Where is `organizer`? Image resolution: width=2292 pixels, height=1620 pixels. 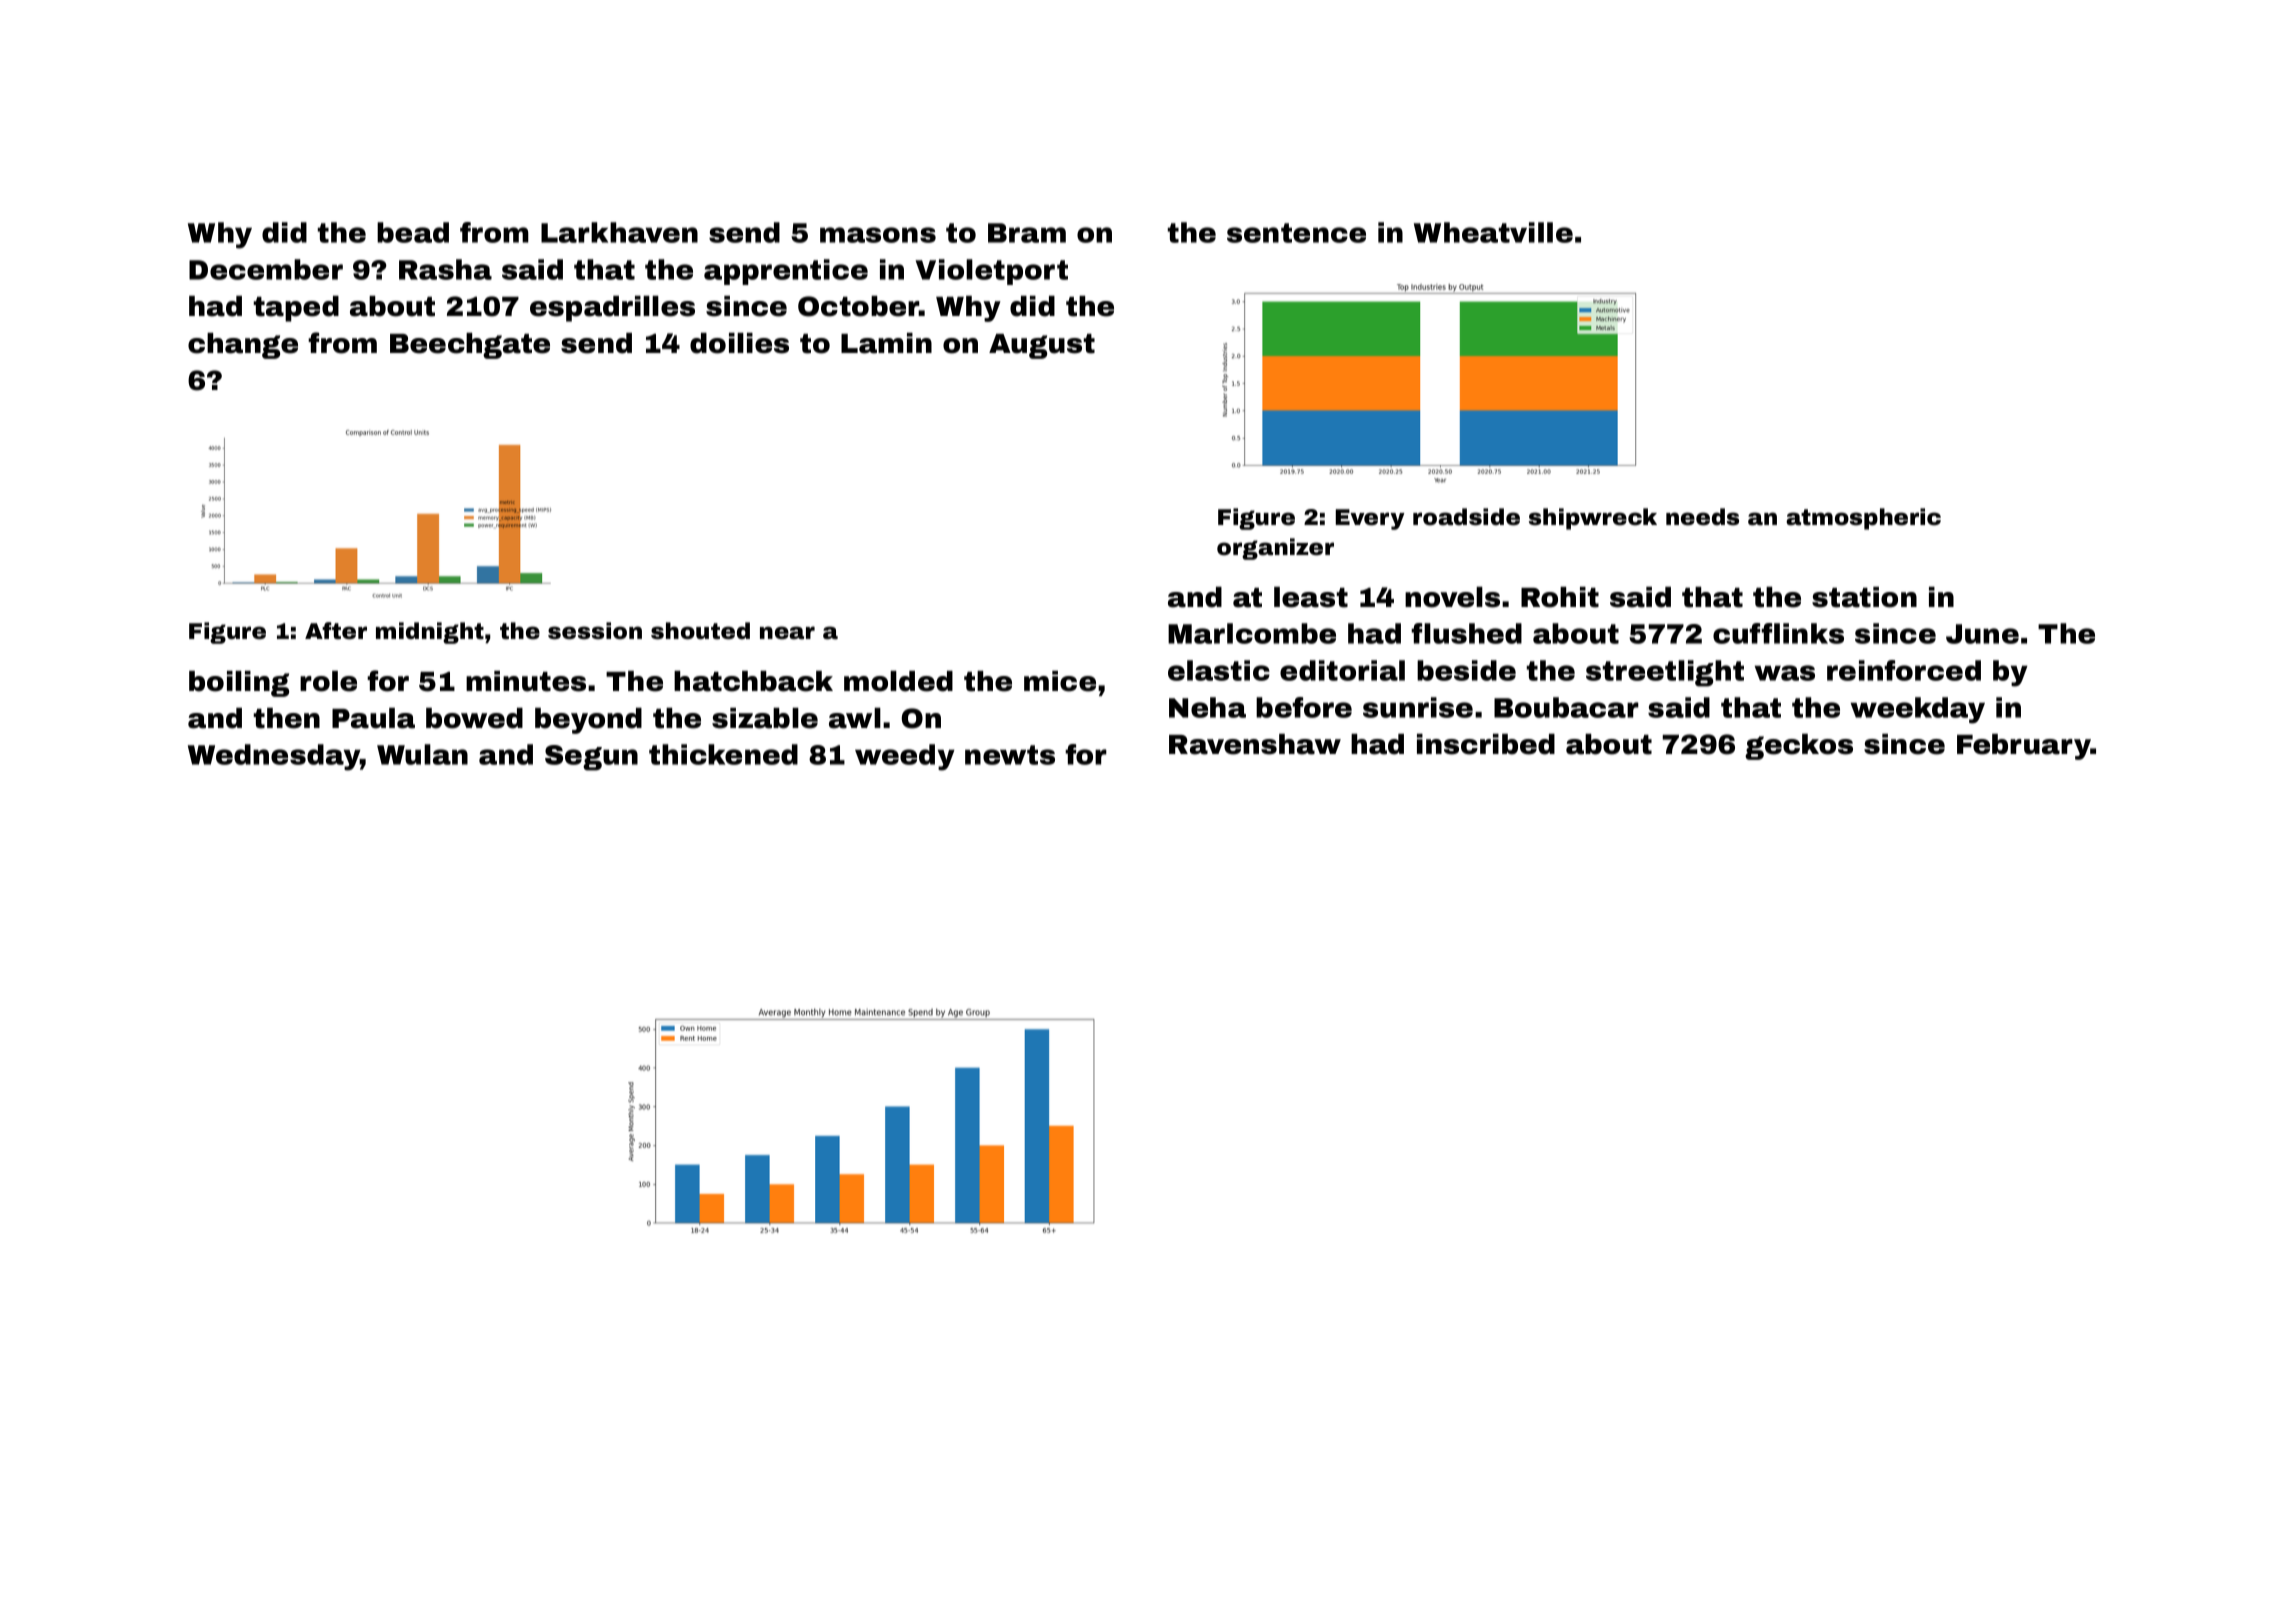
organizer is located at coordinates (1275, 549).
